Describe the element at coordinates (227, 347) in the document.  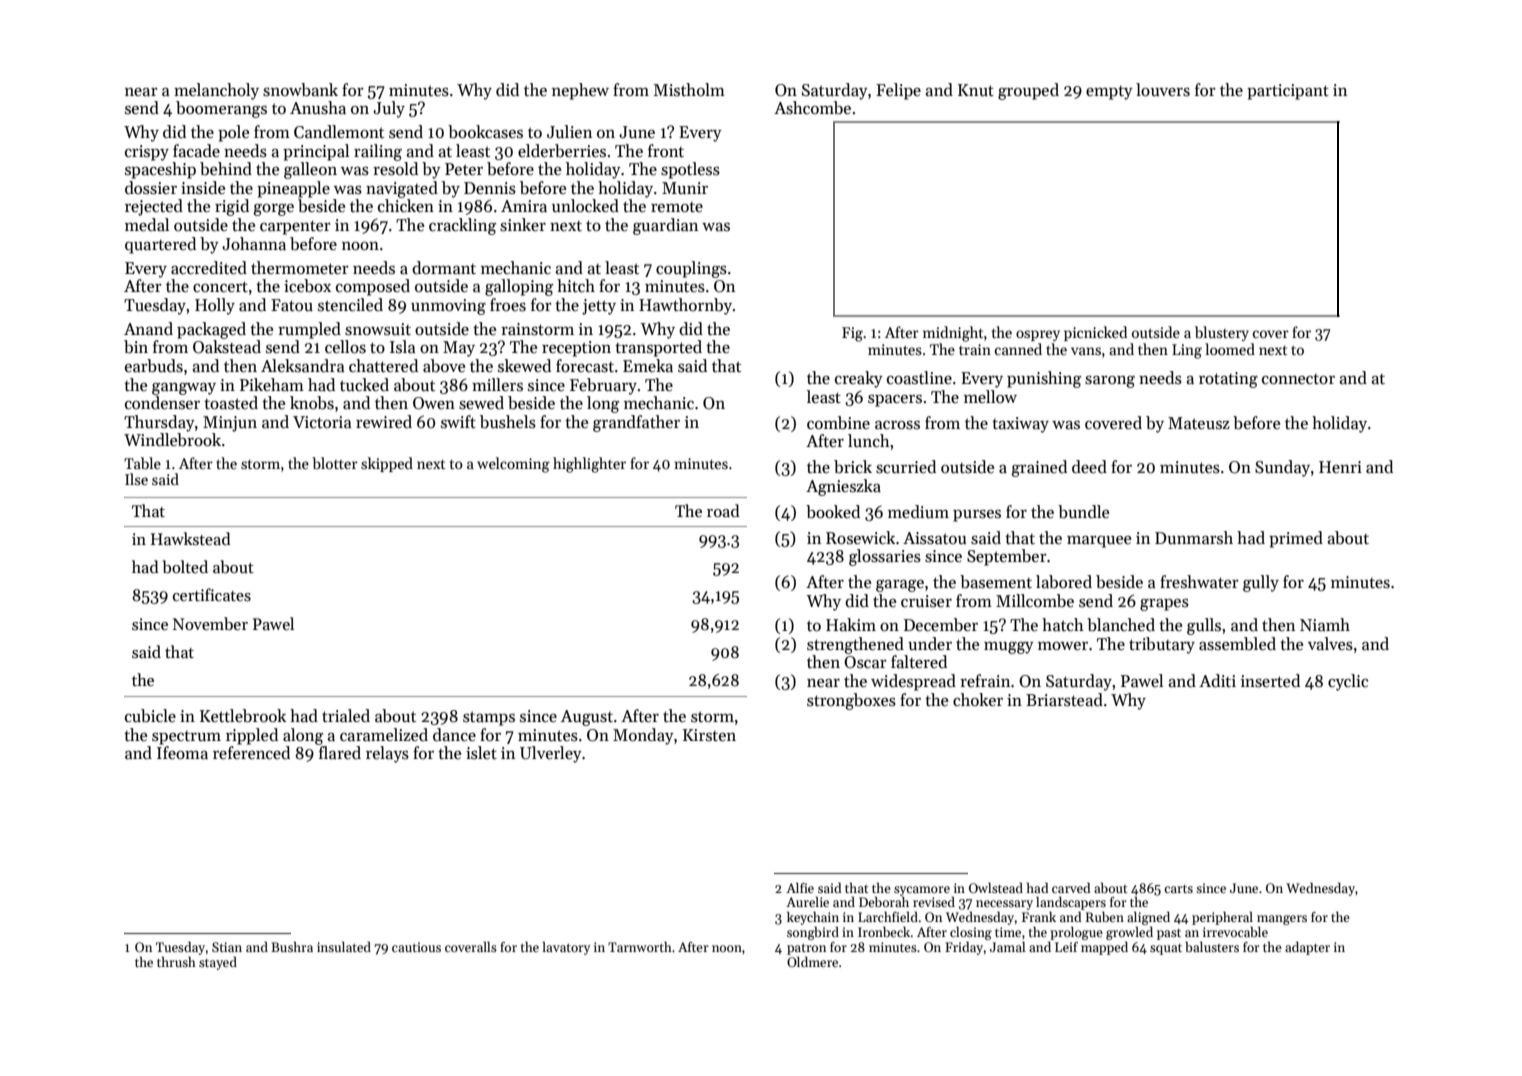
I see `Oakstead` at that location.
